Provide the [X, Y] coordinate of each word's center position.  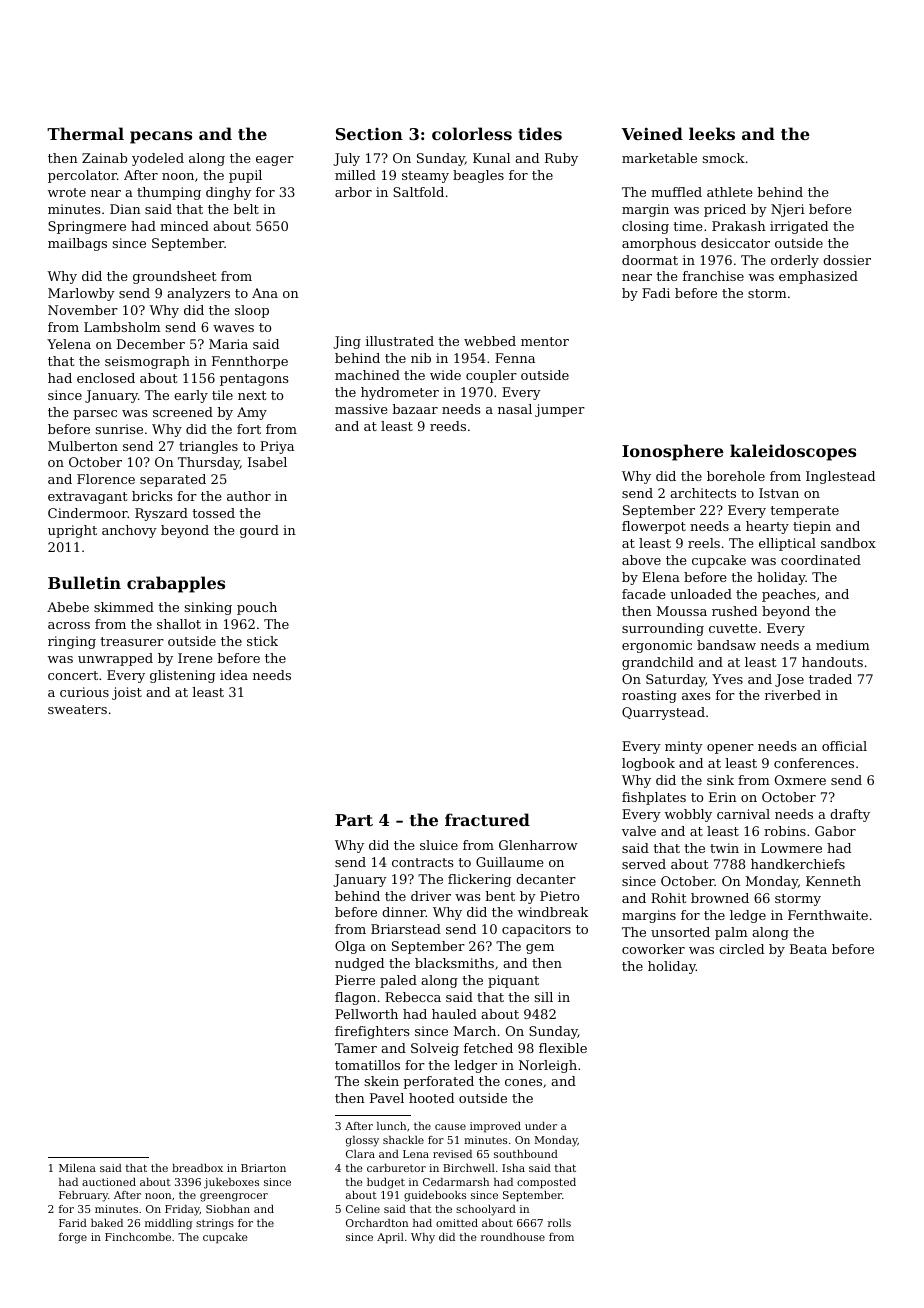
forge [73, 1238]
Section [369, 134]
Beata [808, 949]
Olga [350, 947]
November [83, 310]
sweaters [77, 709]
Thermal [85, 133]
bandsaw [726, 645]
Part [354, 820]
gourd [259, 531]
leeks [712, 133]
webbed [490, 341]
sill [544, 997]
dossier [847, 260]
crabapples [176, 584]
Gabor [835, 831]
